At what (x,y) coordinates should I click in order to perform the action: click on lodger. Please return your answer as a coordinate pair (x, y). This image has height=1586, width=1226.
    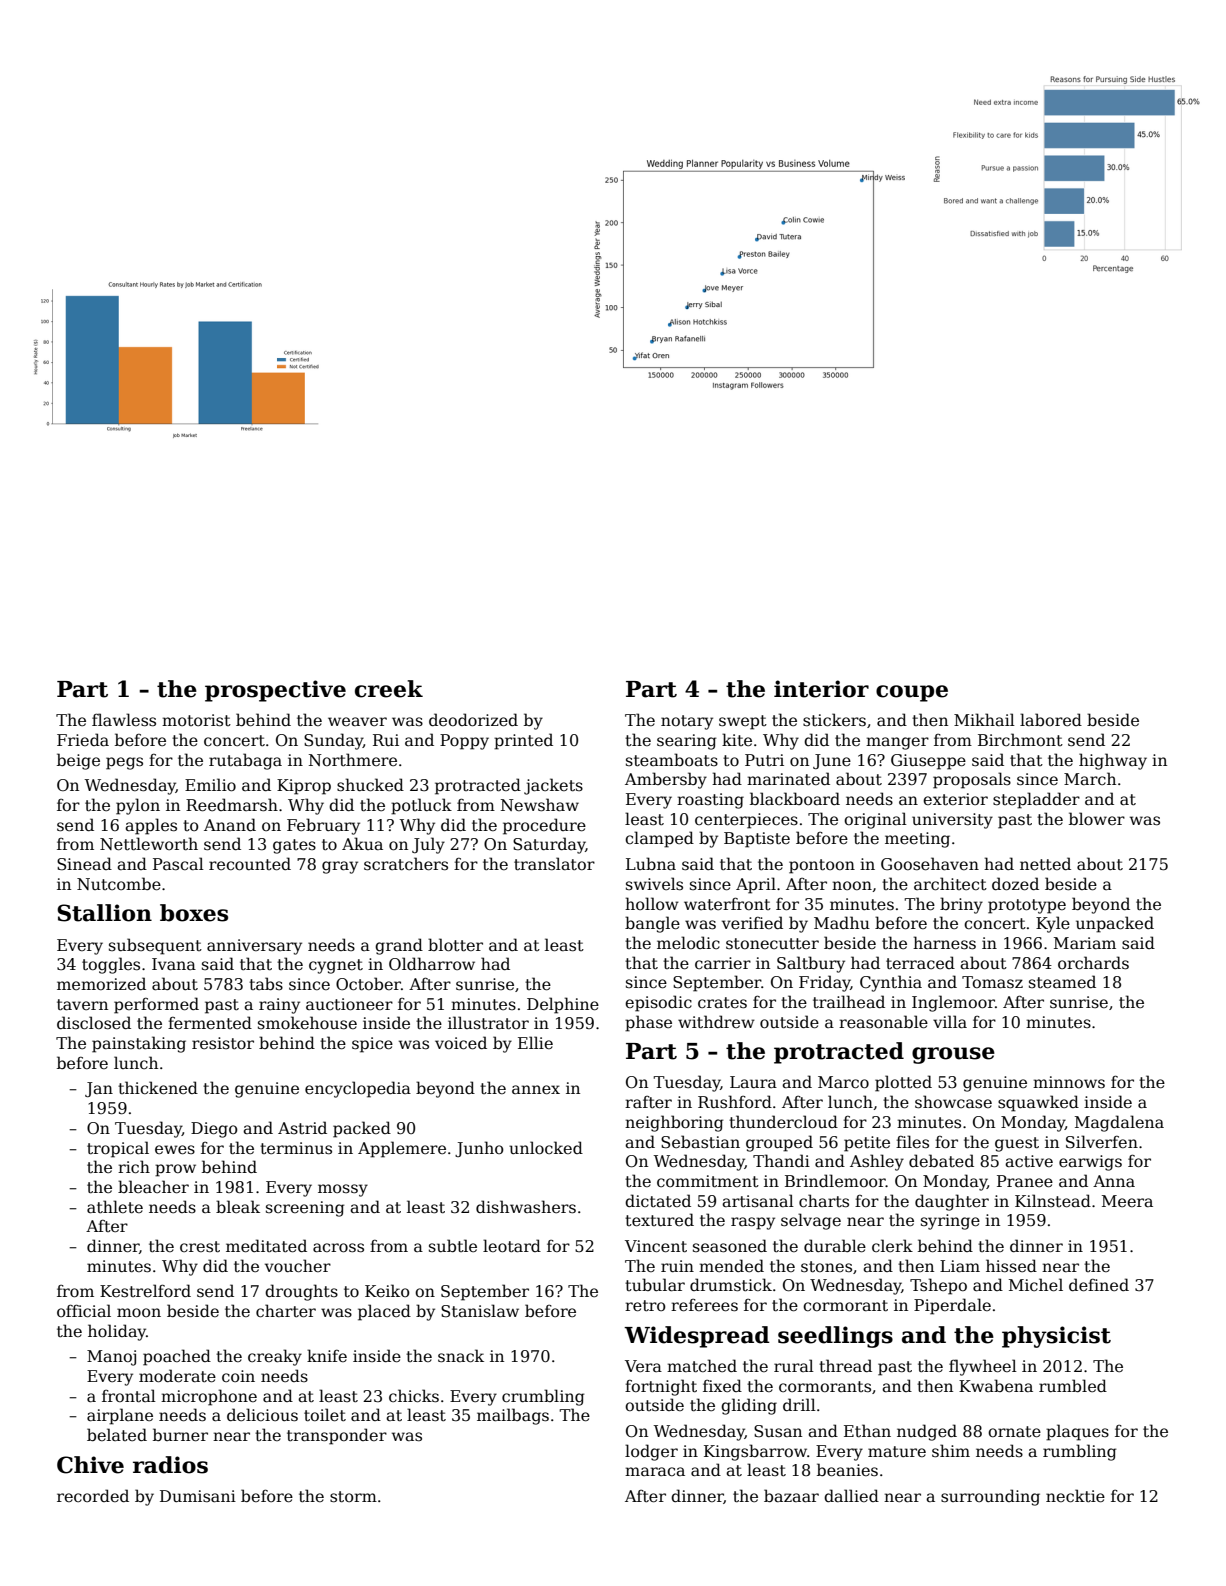
    Looking at the image, I should click on (651, 1452).
